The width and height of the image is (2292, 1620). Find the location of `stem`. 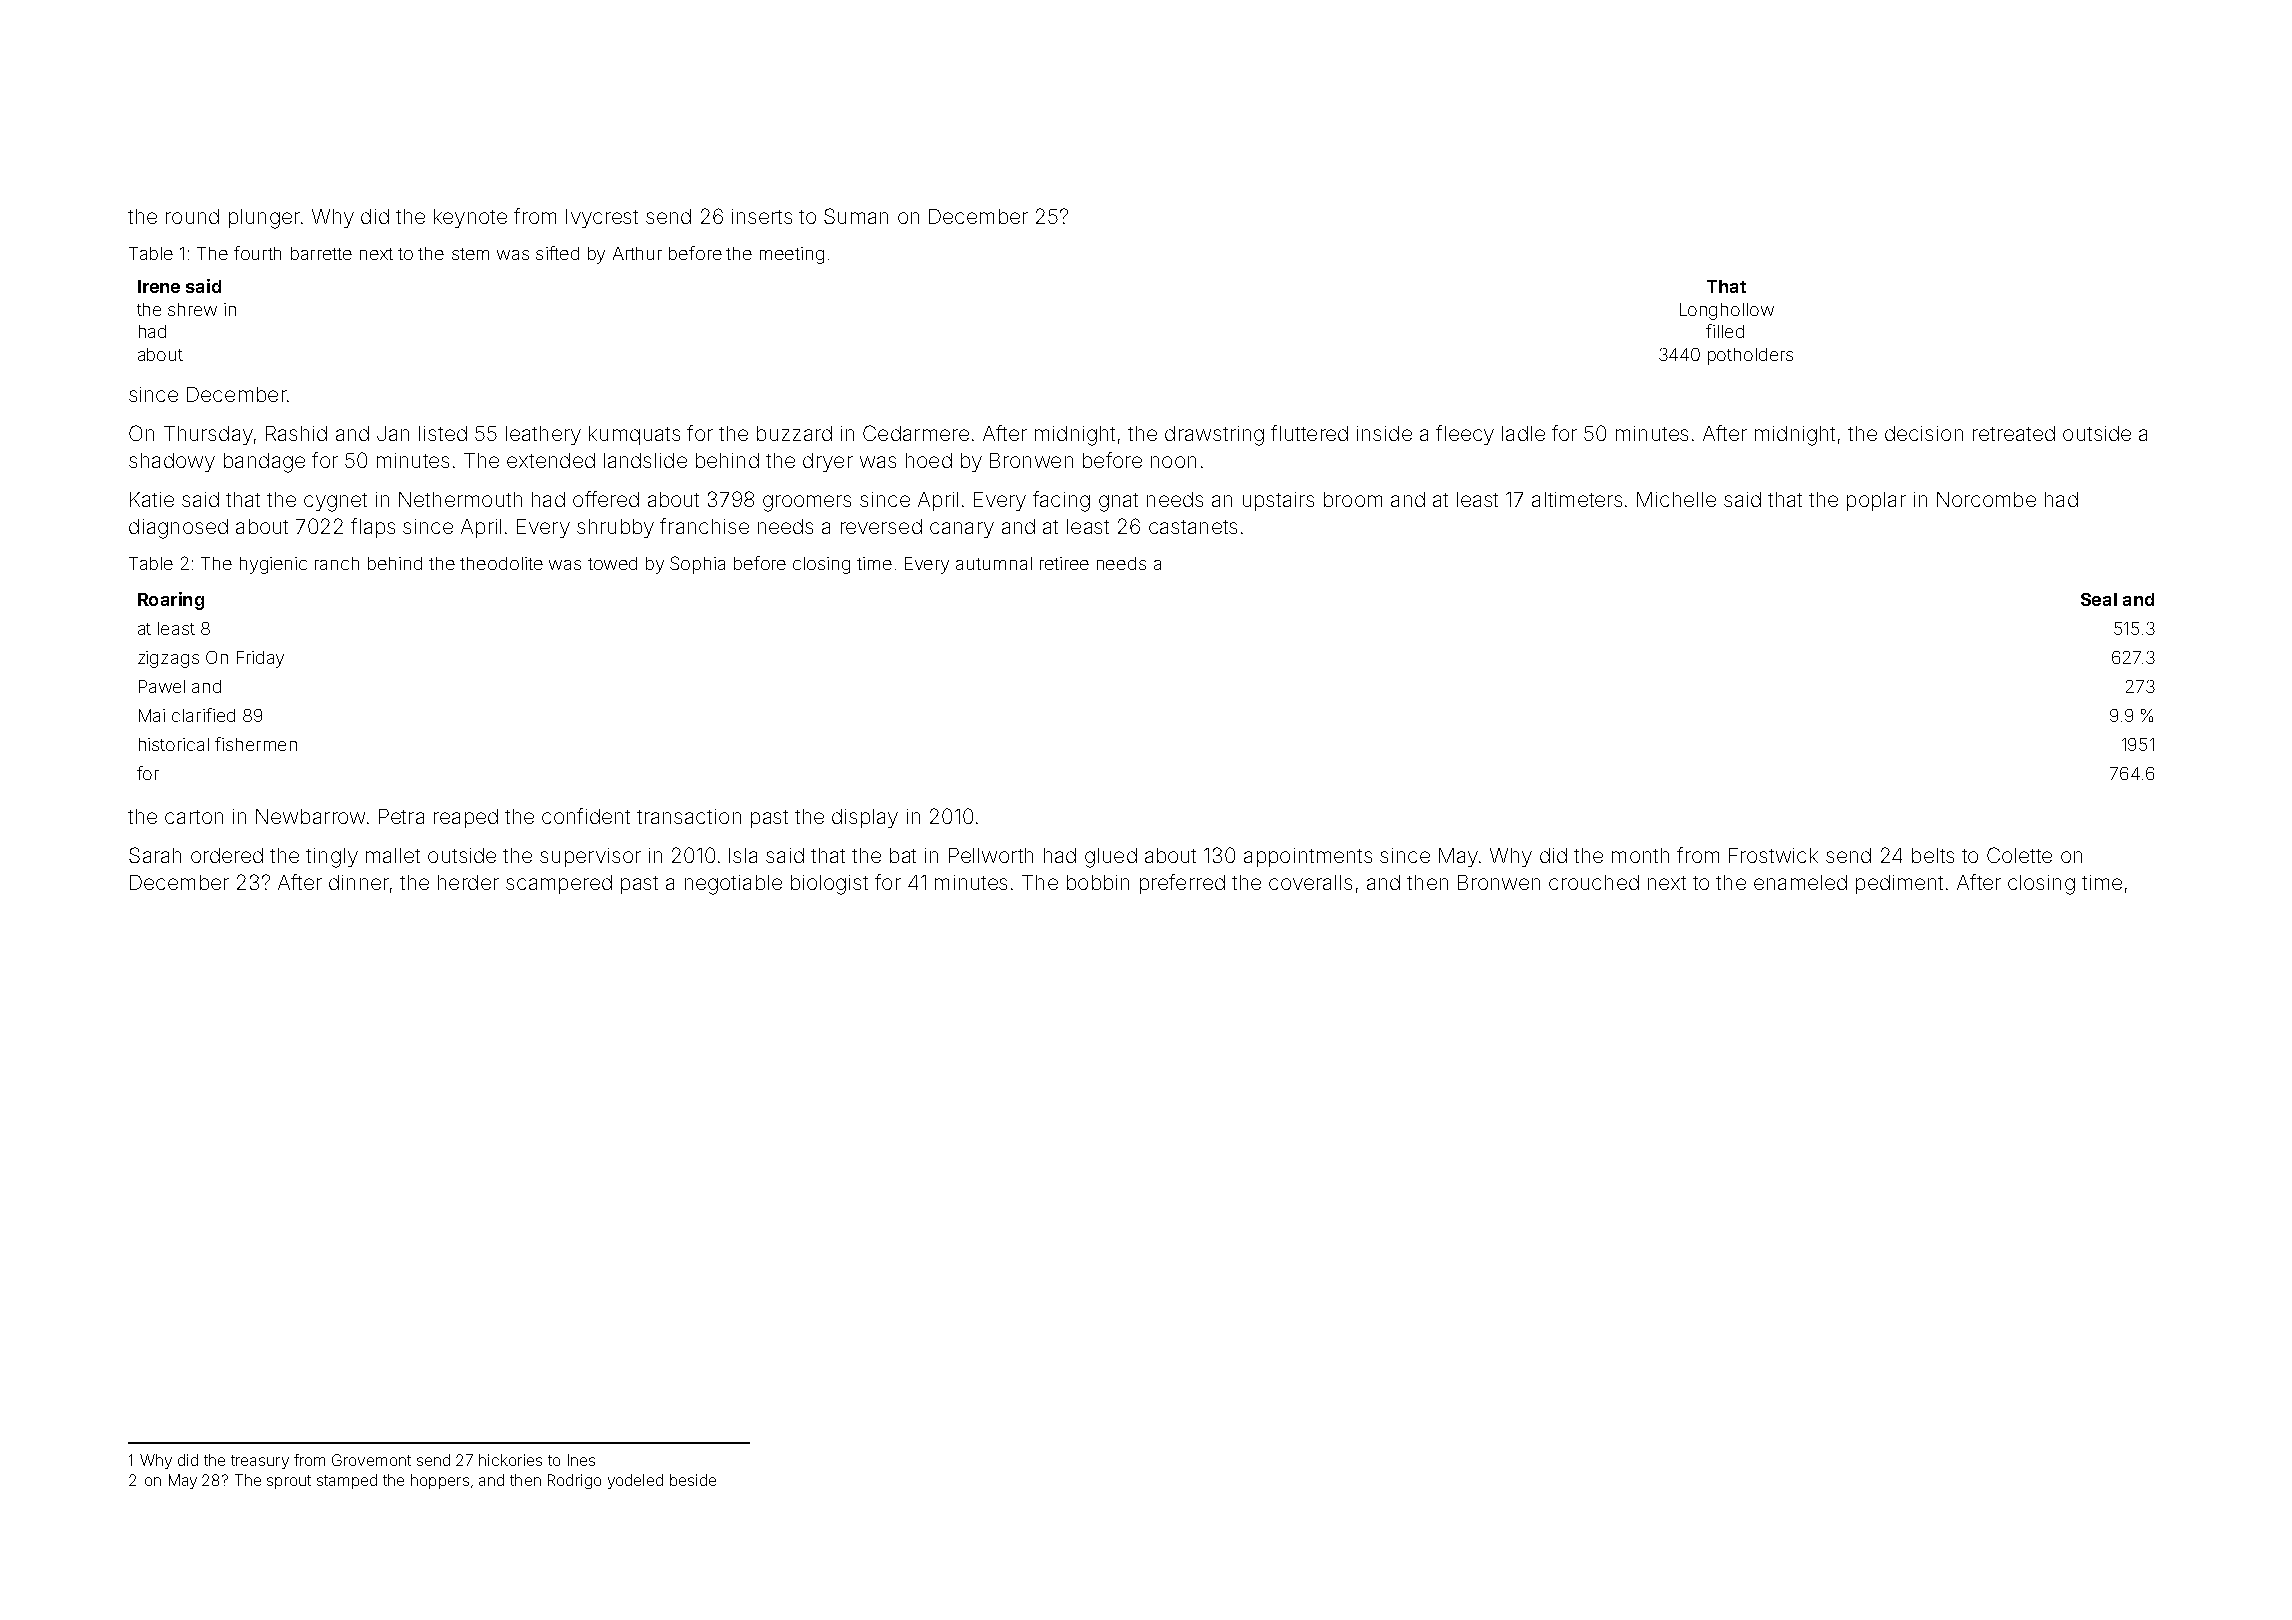

stem is located at coordinates (470, 254).
